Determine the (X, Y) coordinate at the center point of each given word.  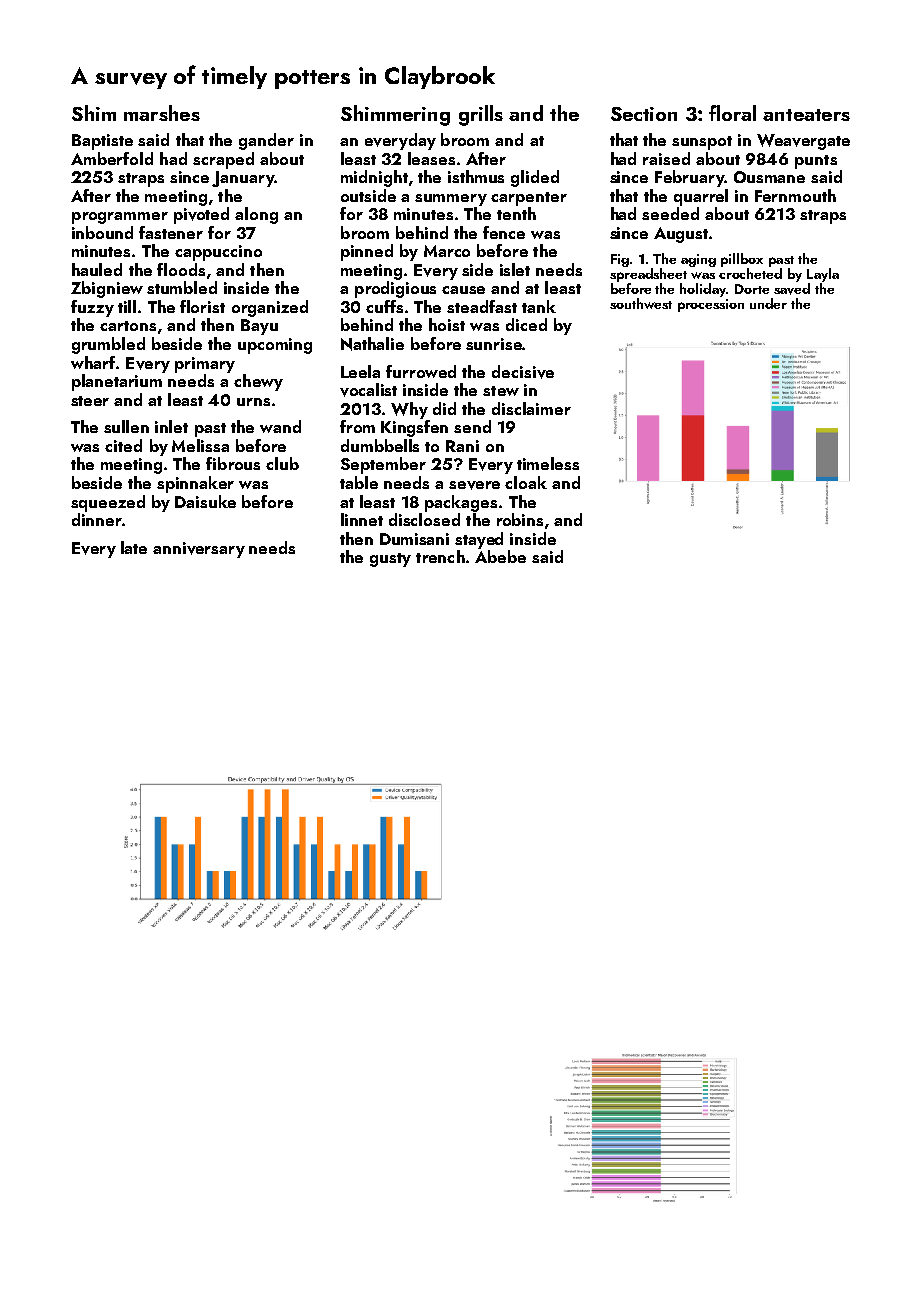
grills (481, 115)
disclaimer (531, 408)
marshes (162, 113)
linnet (362, 519)
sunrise (494, 344)
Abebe (500, 556)
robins (520, 519)
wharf (93, 362)
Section (644, 114)
